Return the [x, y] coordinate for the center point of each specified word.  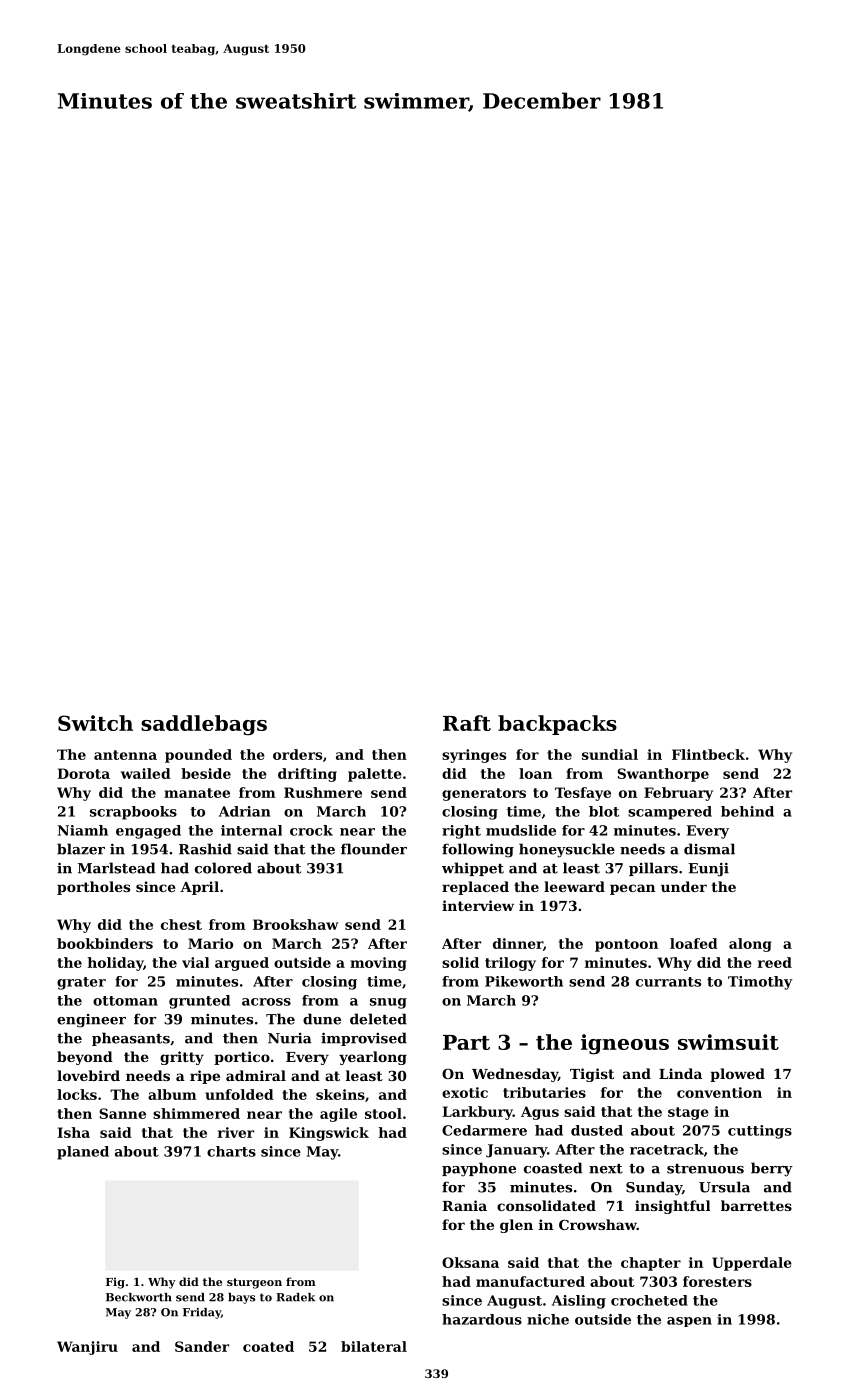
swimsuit [728, 1042]
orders [297, 754]
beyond [85, 1058]
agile [338, 1115]
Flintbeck [708, 754]
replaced [475, 888]
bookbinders [105, 943]
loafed [694, 943]
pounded [198, 756]
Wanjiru [87, 1348]
